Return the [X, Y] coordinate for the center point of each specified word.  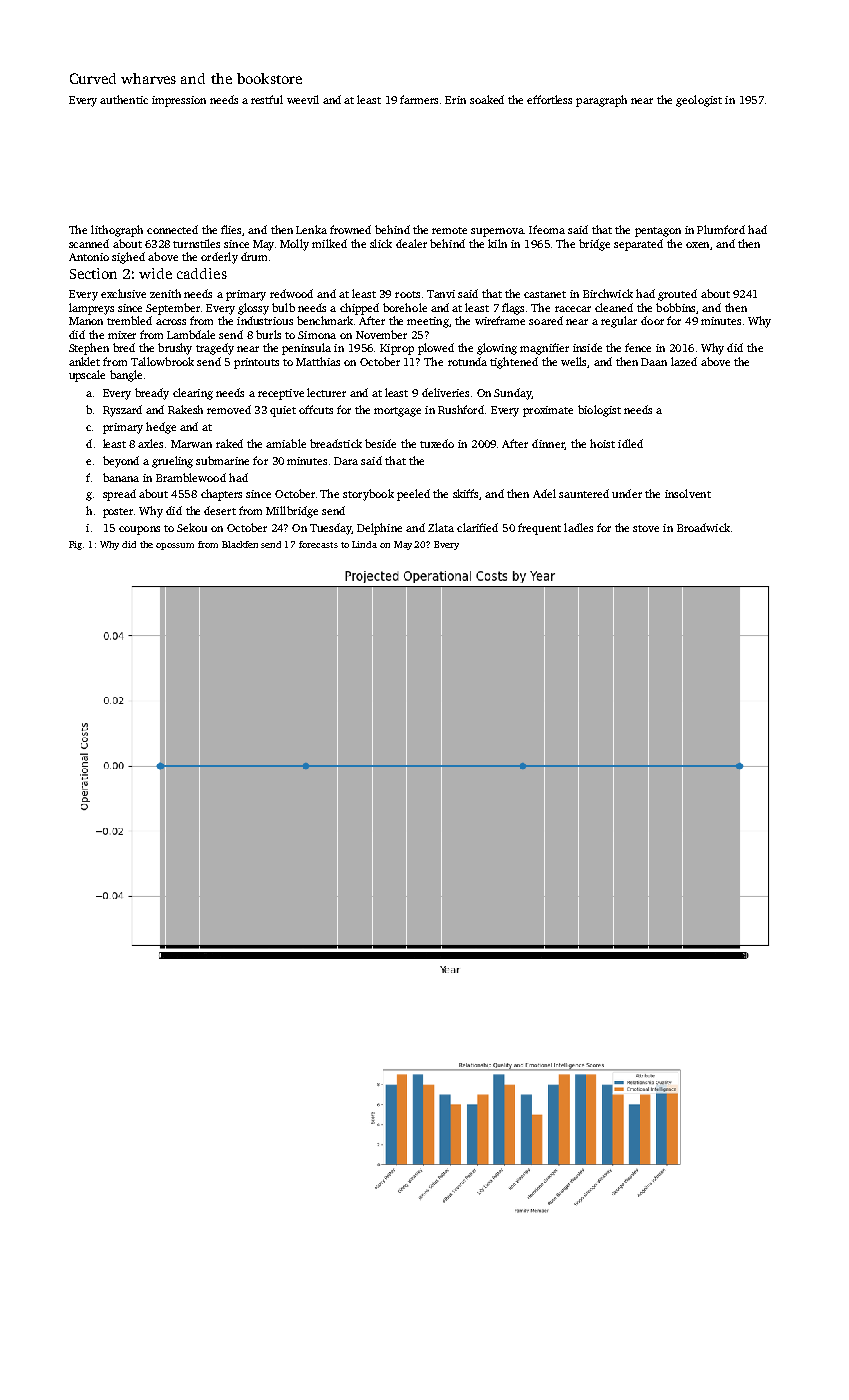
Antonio [89, 257]
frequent [539, 529]
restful [267, 99]
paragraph [601, 101]
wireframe [500, 320]
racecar [573, 309]
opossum [175, 546]
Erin [455, 100]
